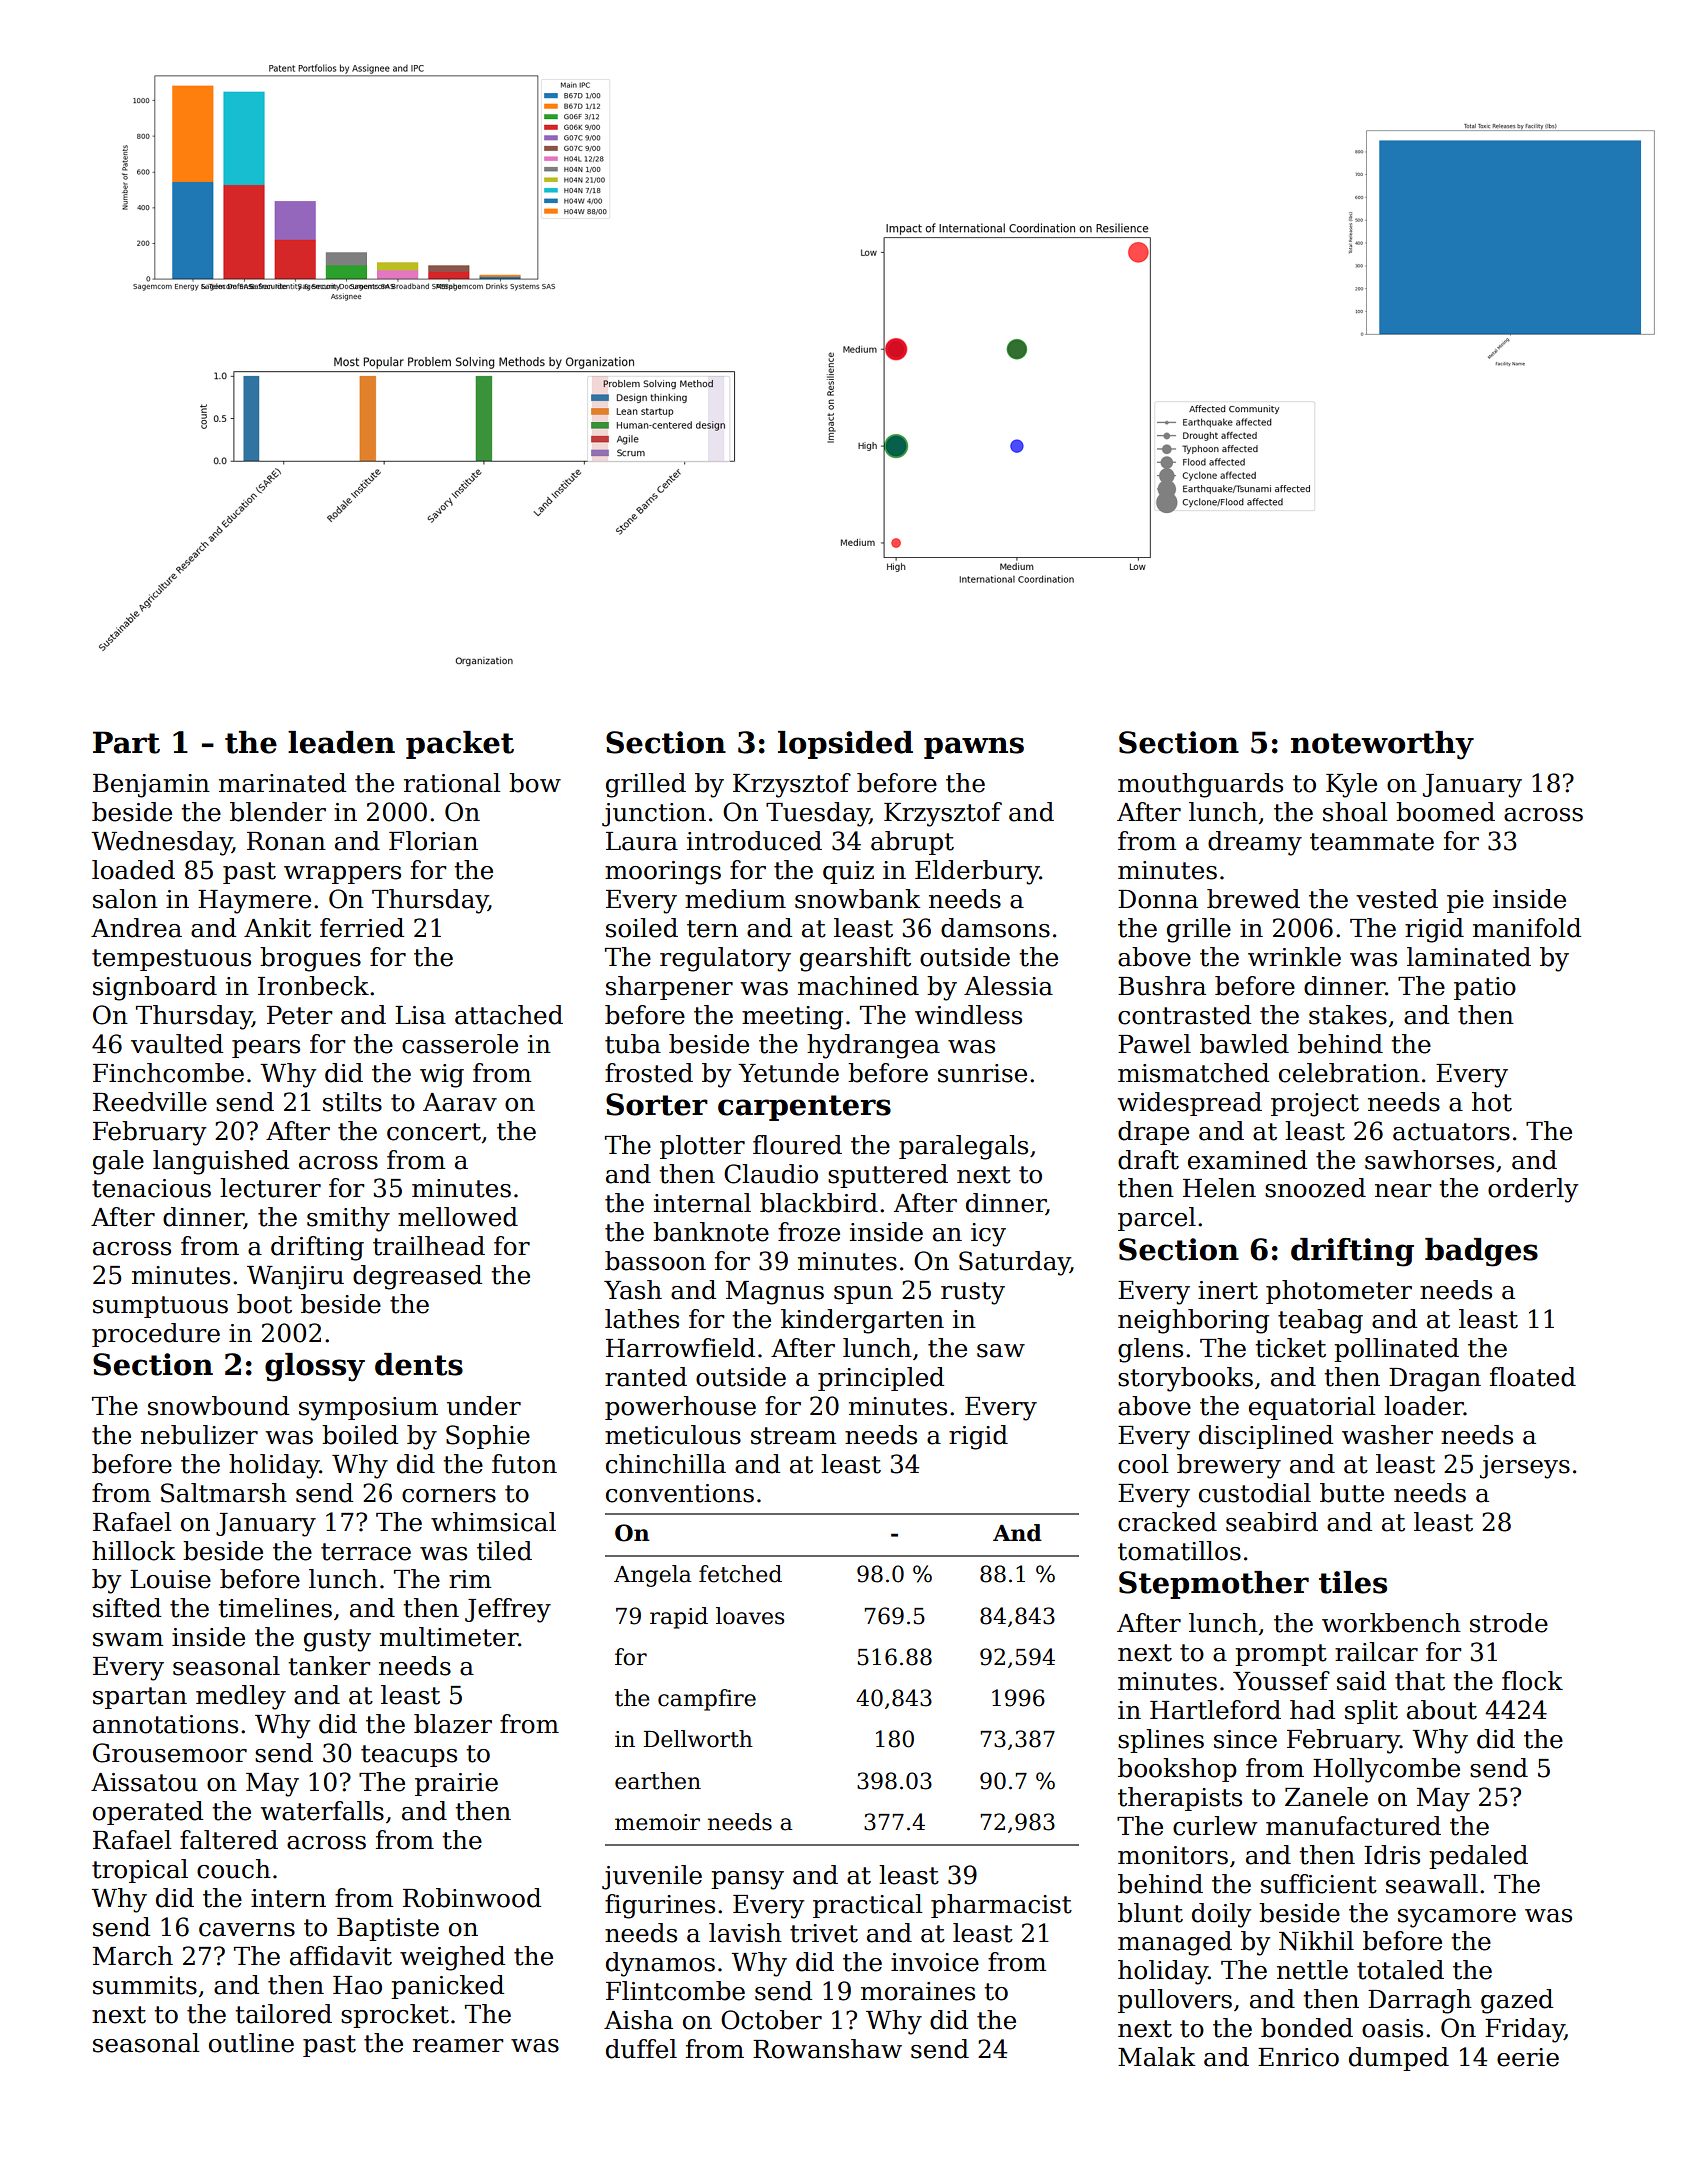 Image resolution: width=1683 pixels, height=2178 pixels. Describe the element at coordinates (873, 1046) in the screenshot. I see `hydrangea` at that location.
